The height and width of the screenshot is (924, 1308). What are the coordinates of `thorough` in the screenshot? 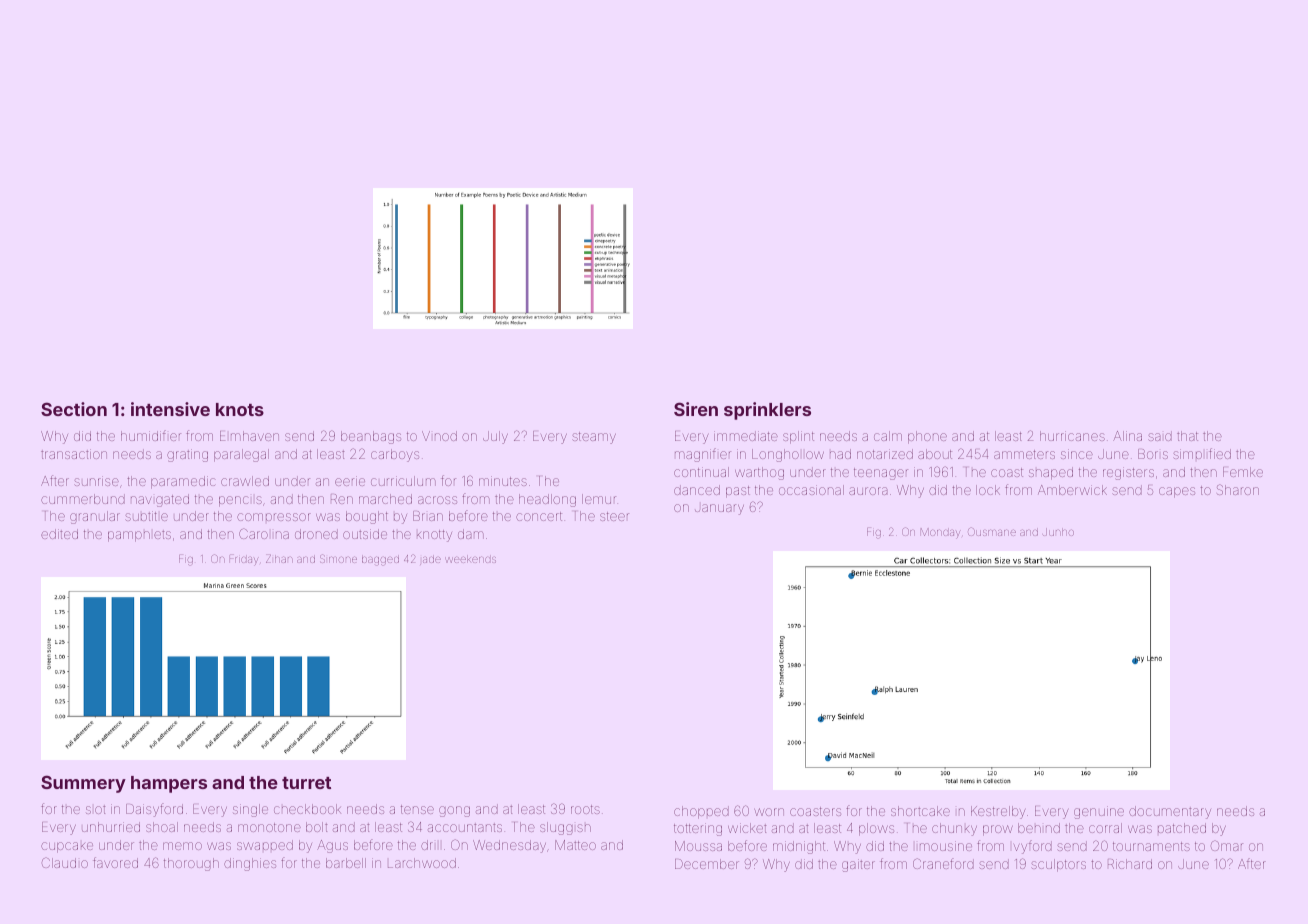 It's located at (191, 864).
